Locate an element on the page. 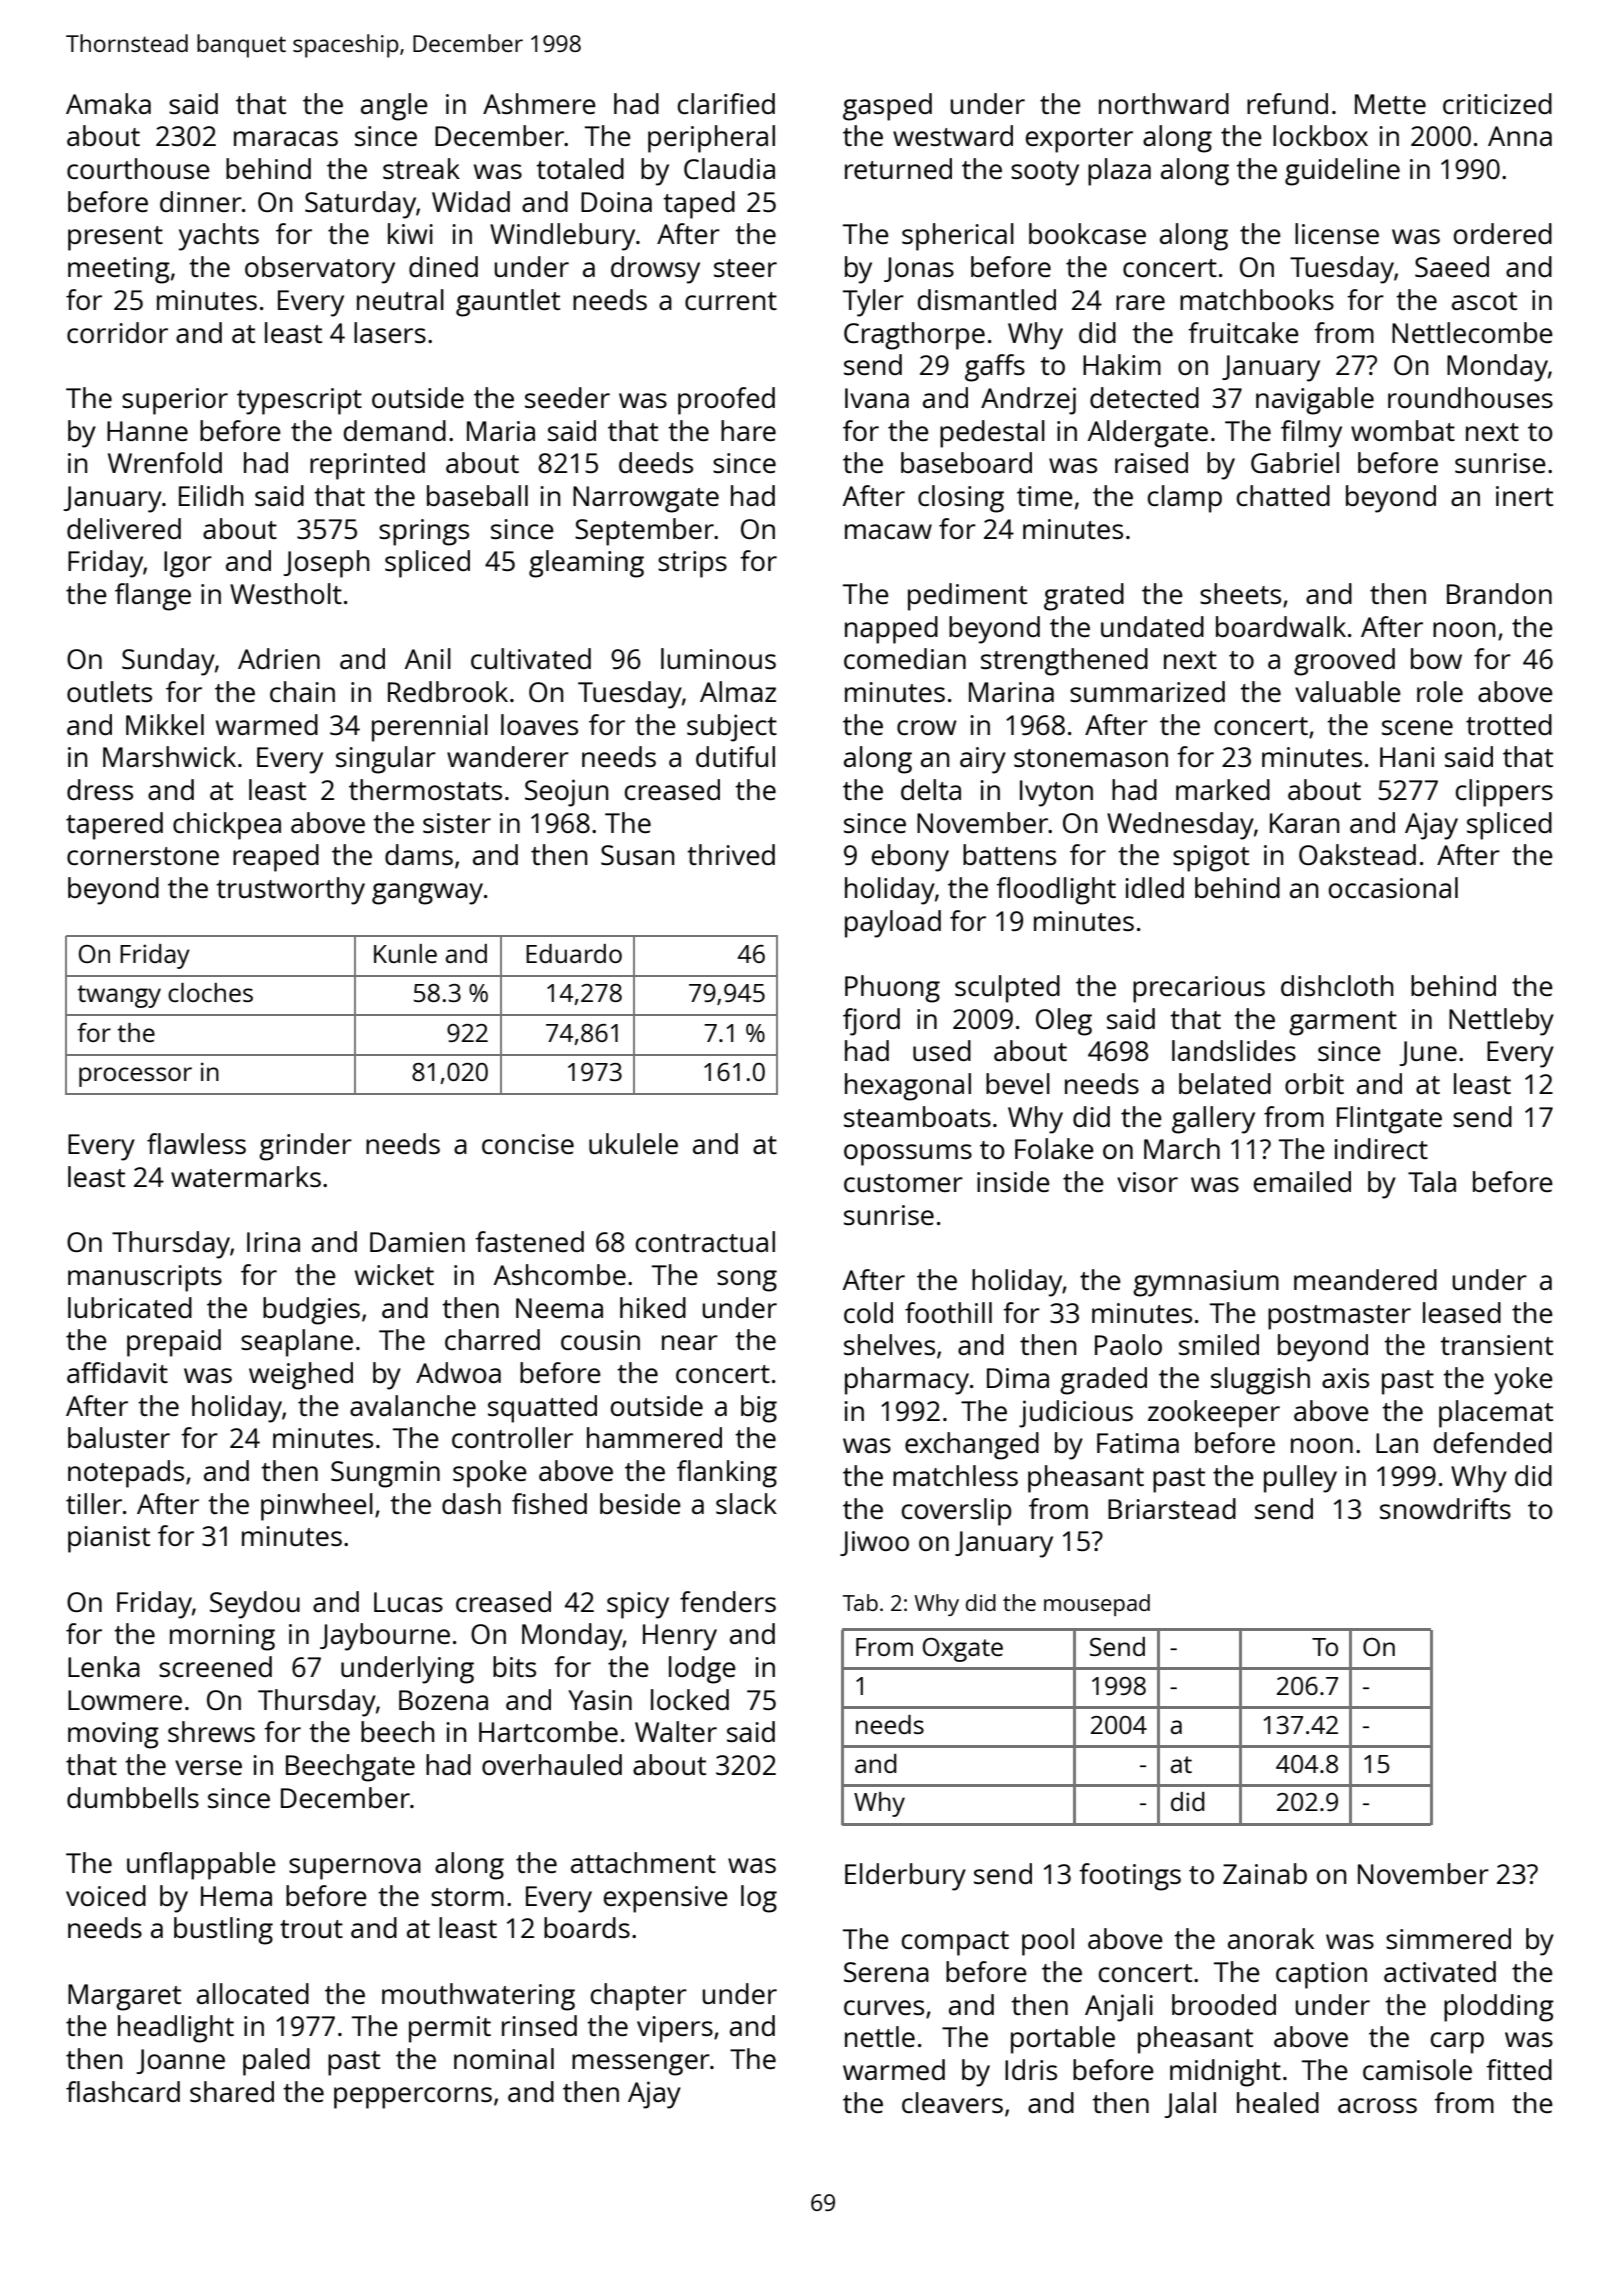 The width and height of the document is (1620, 2292). Ashmere is located at coordinates (539, 103).
